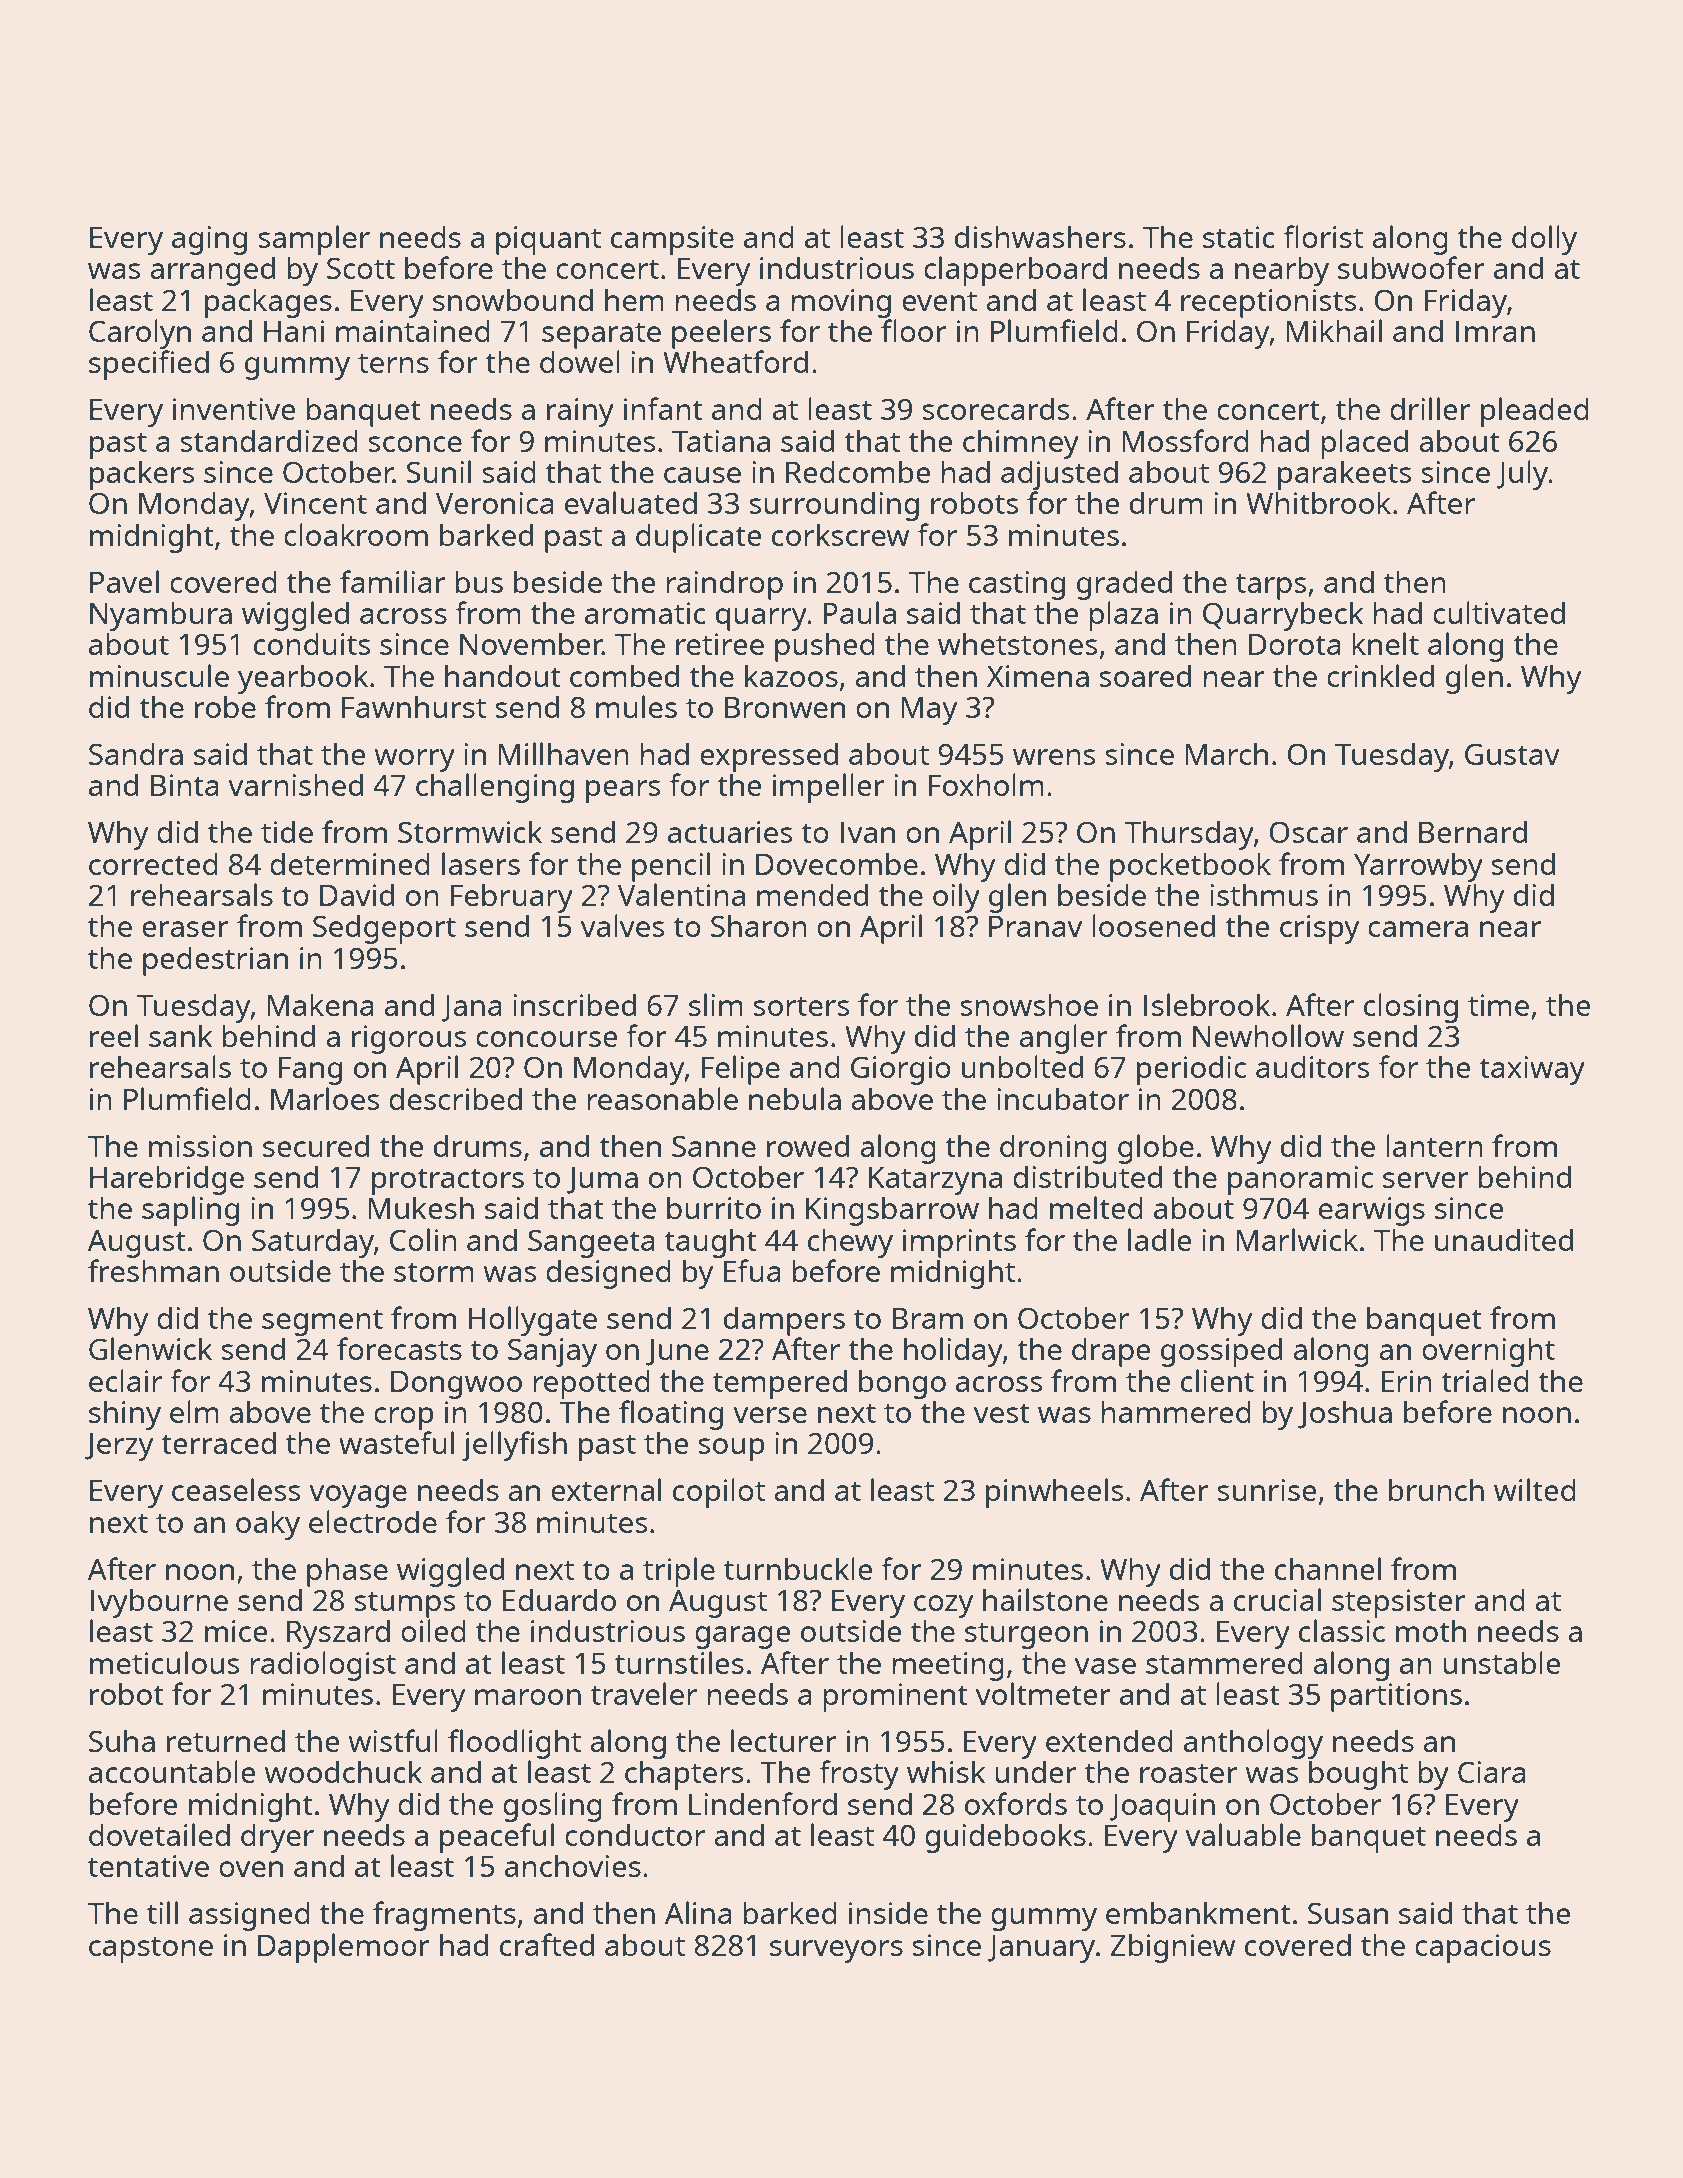  I want to click on campsite, so click(672, 240).
